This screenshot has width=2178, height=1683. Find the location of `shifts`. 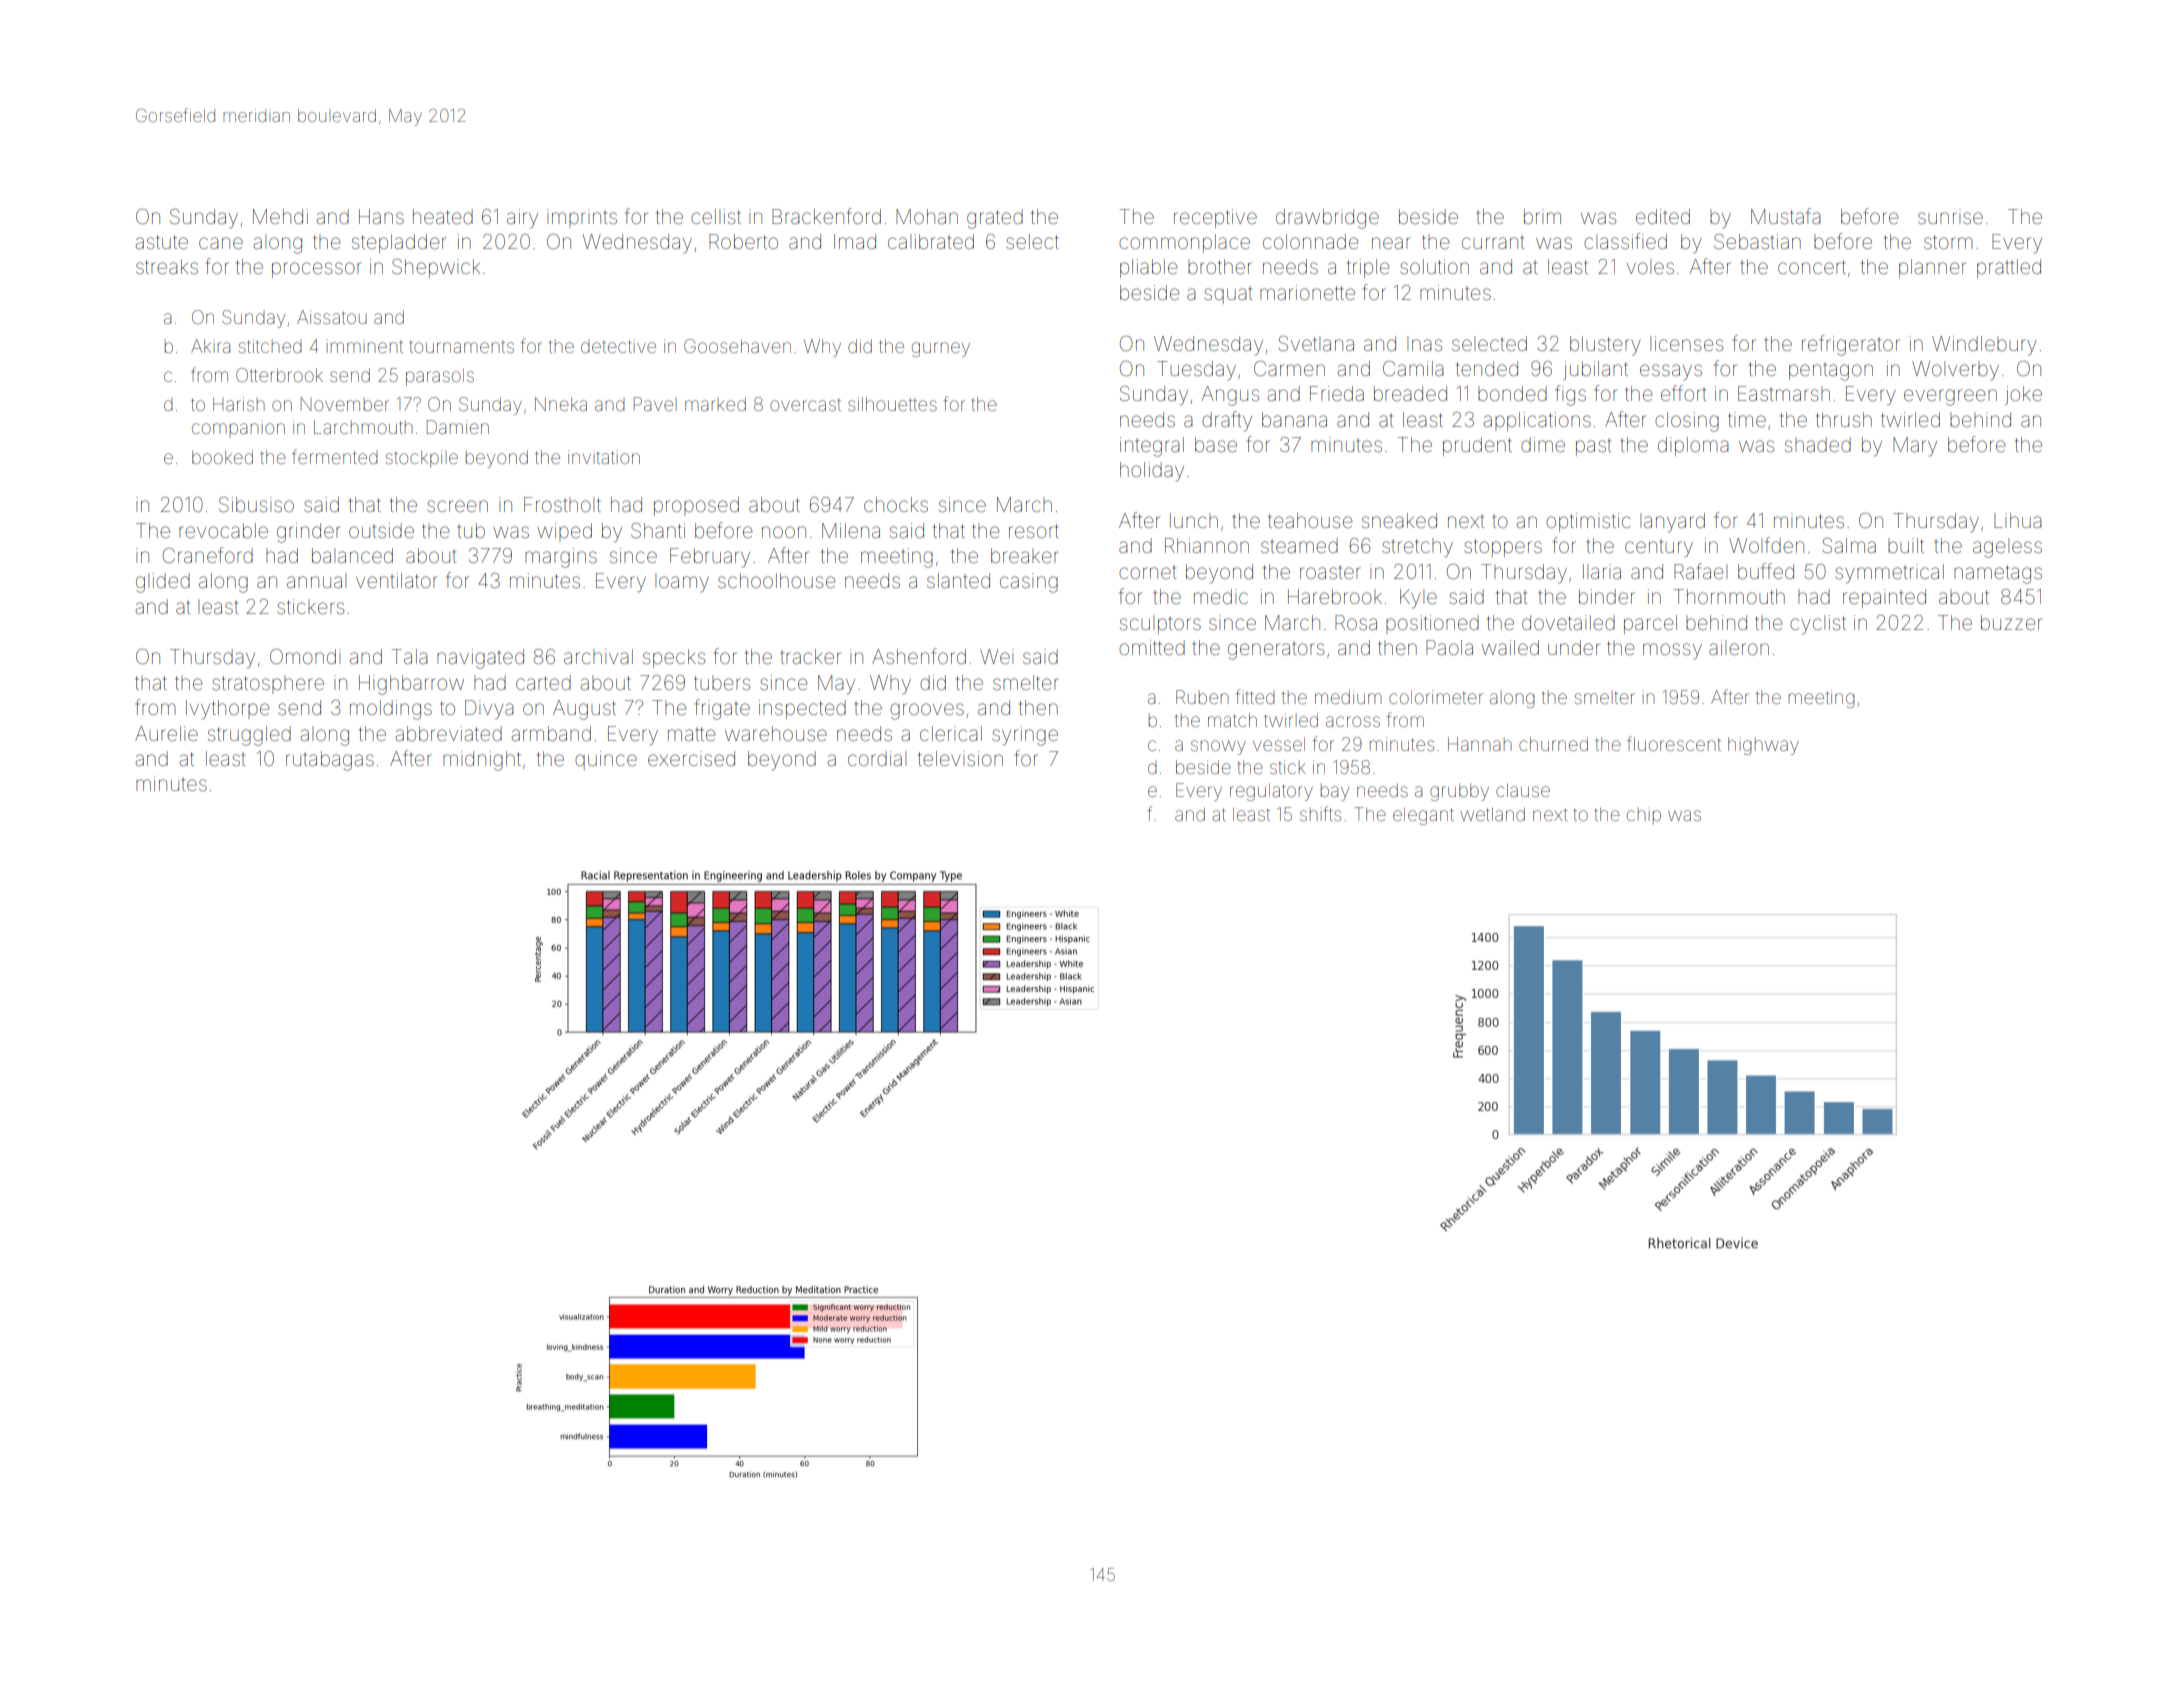

shifts is located at coordinates (1320, 813).
